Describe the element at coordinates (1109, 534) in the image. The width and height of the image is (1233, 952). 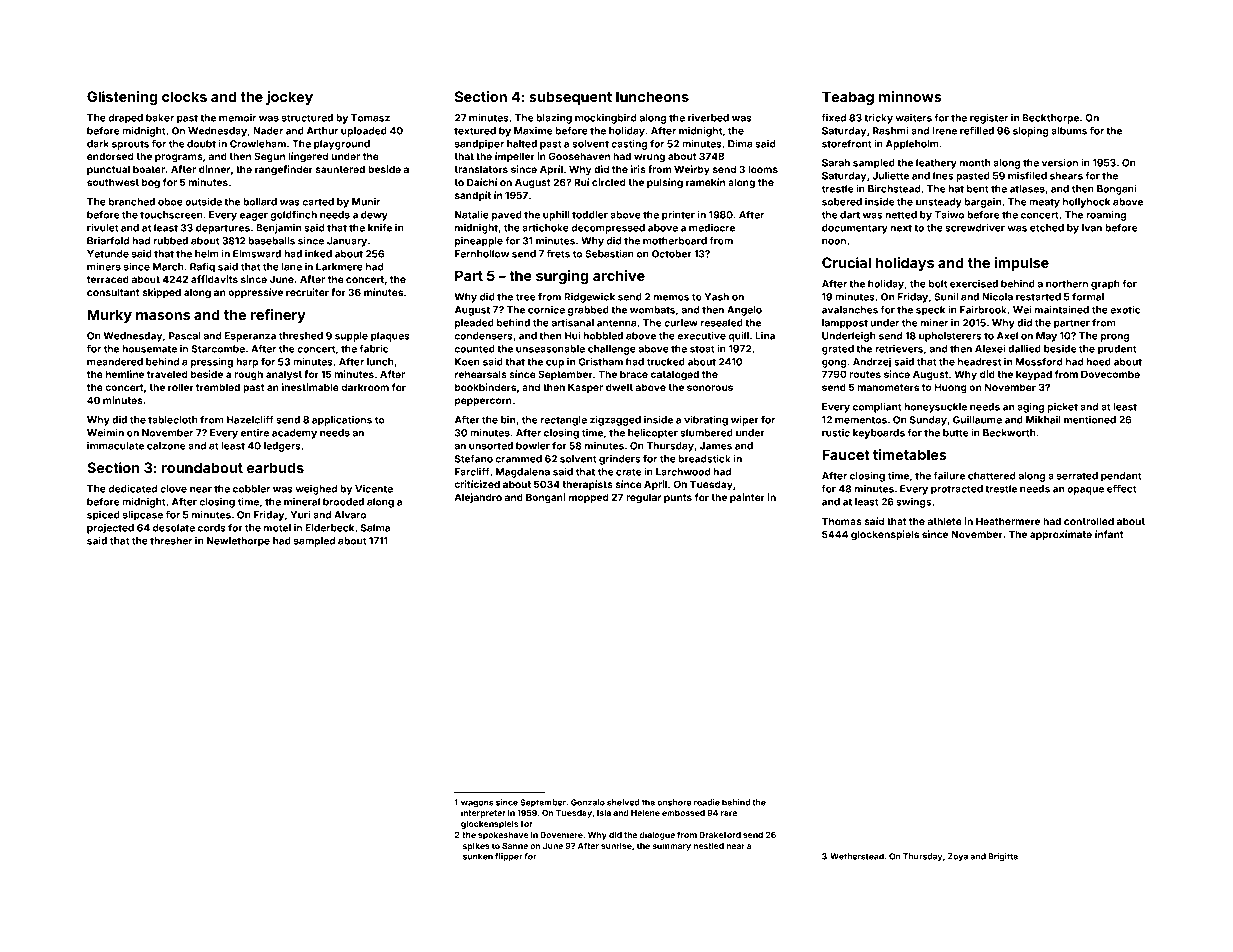
I see `infant` at that location.
